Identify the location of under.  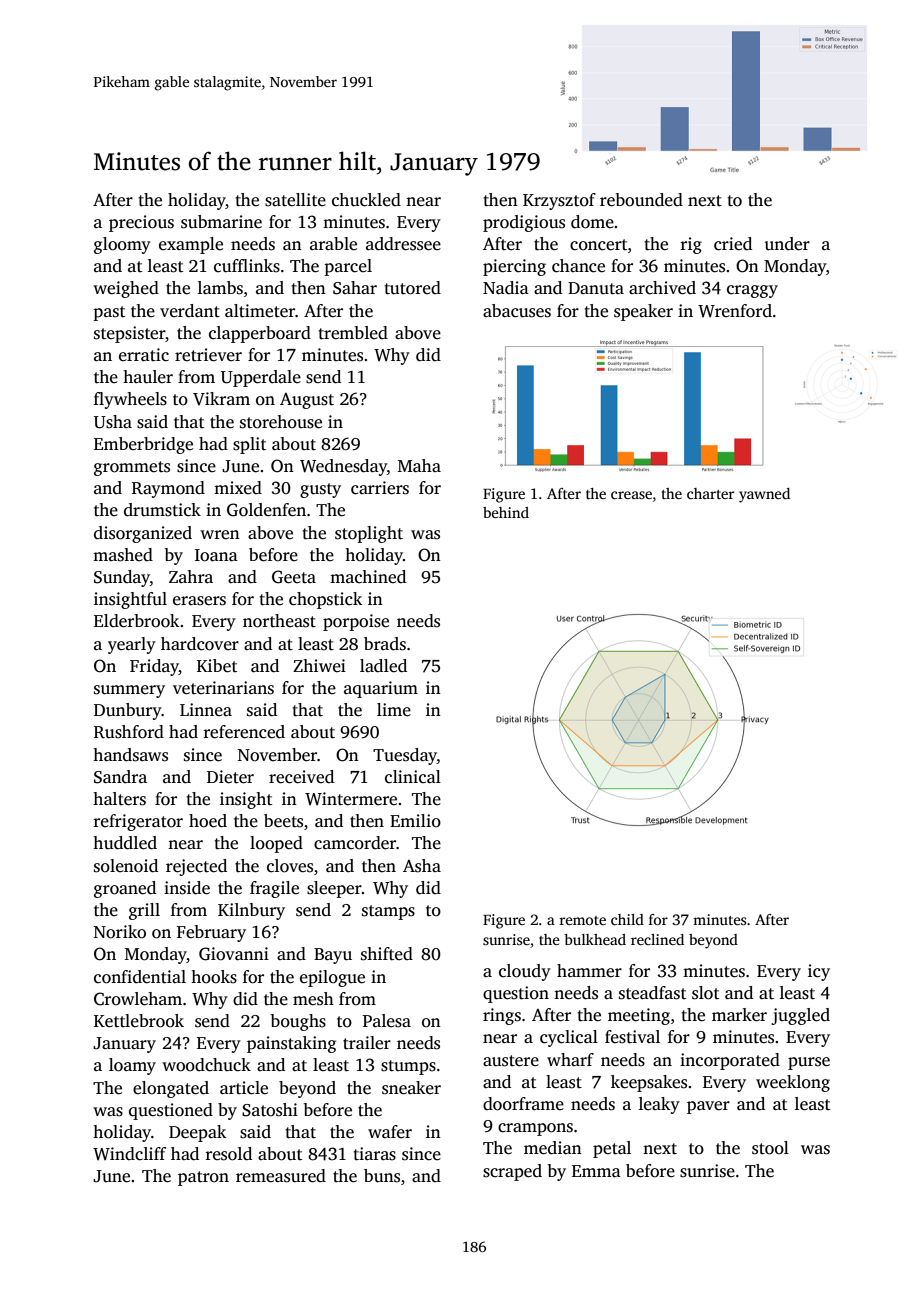
(787, 244).
